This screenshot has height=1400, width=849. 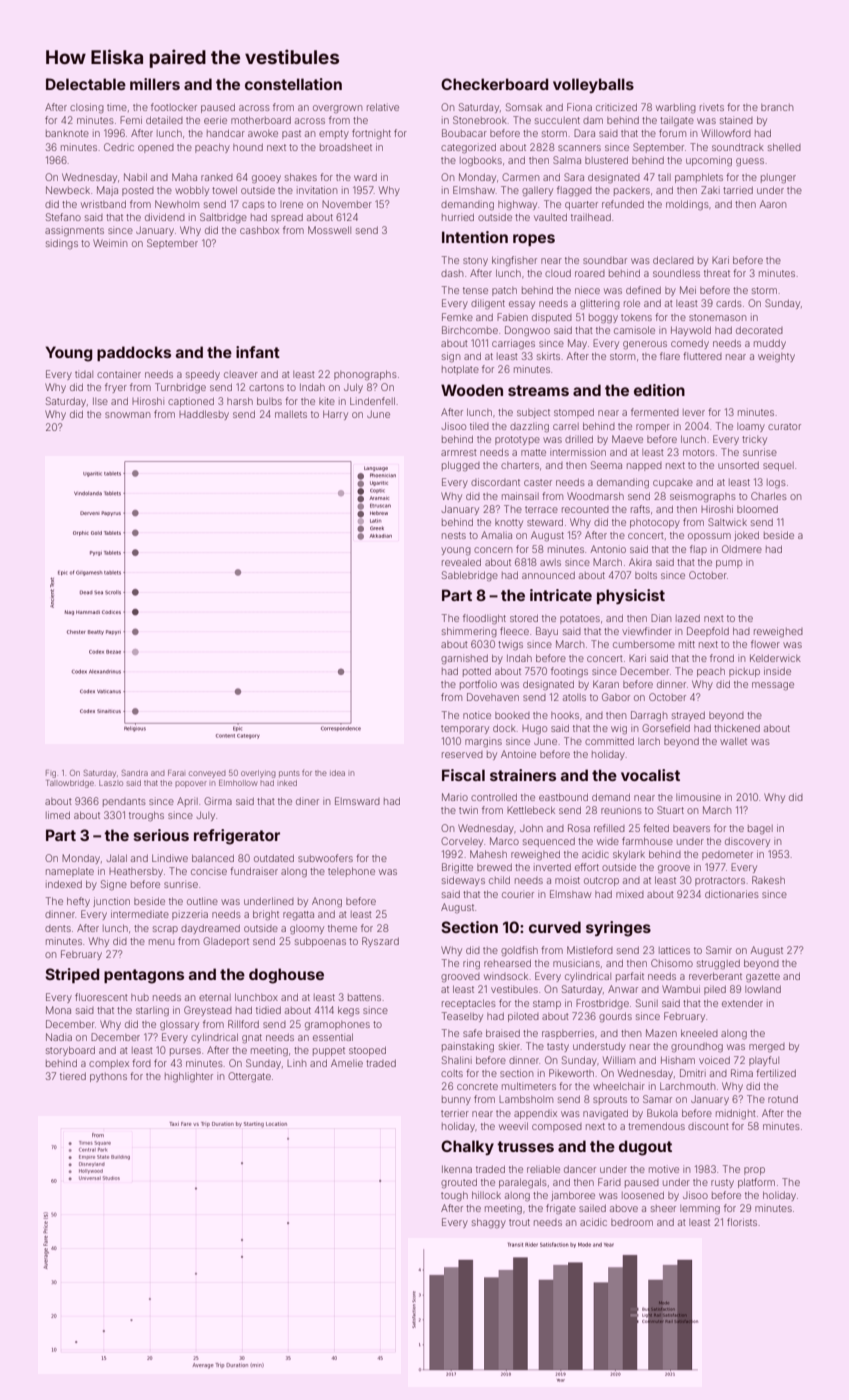 What do you see at coordinates (538, 390) in the screenshot?
I see `streams` at bounding box center [538, 390].
